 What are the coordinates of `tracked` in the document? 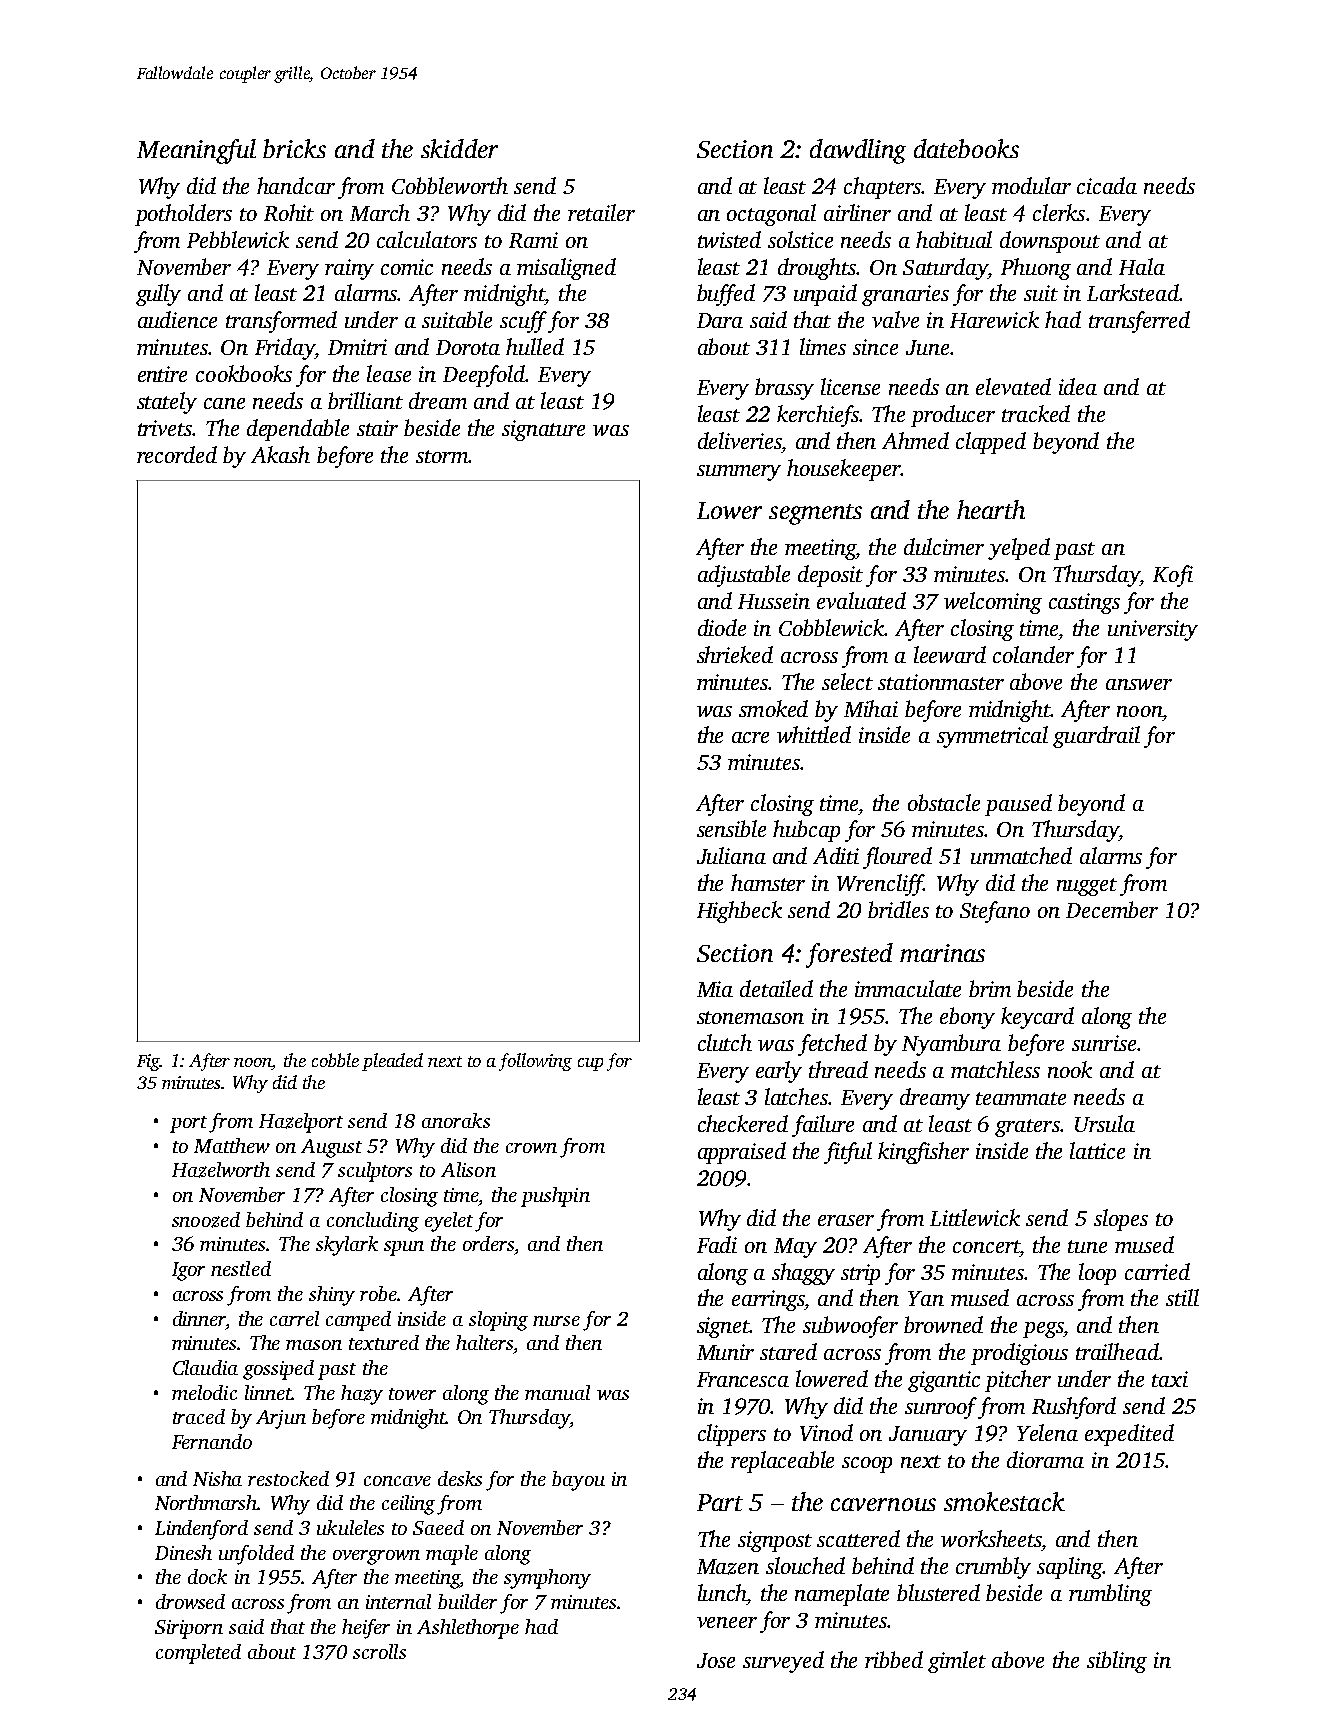 It's located at (1036, 413).
